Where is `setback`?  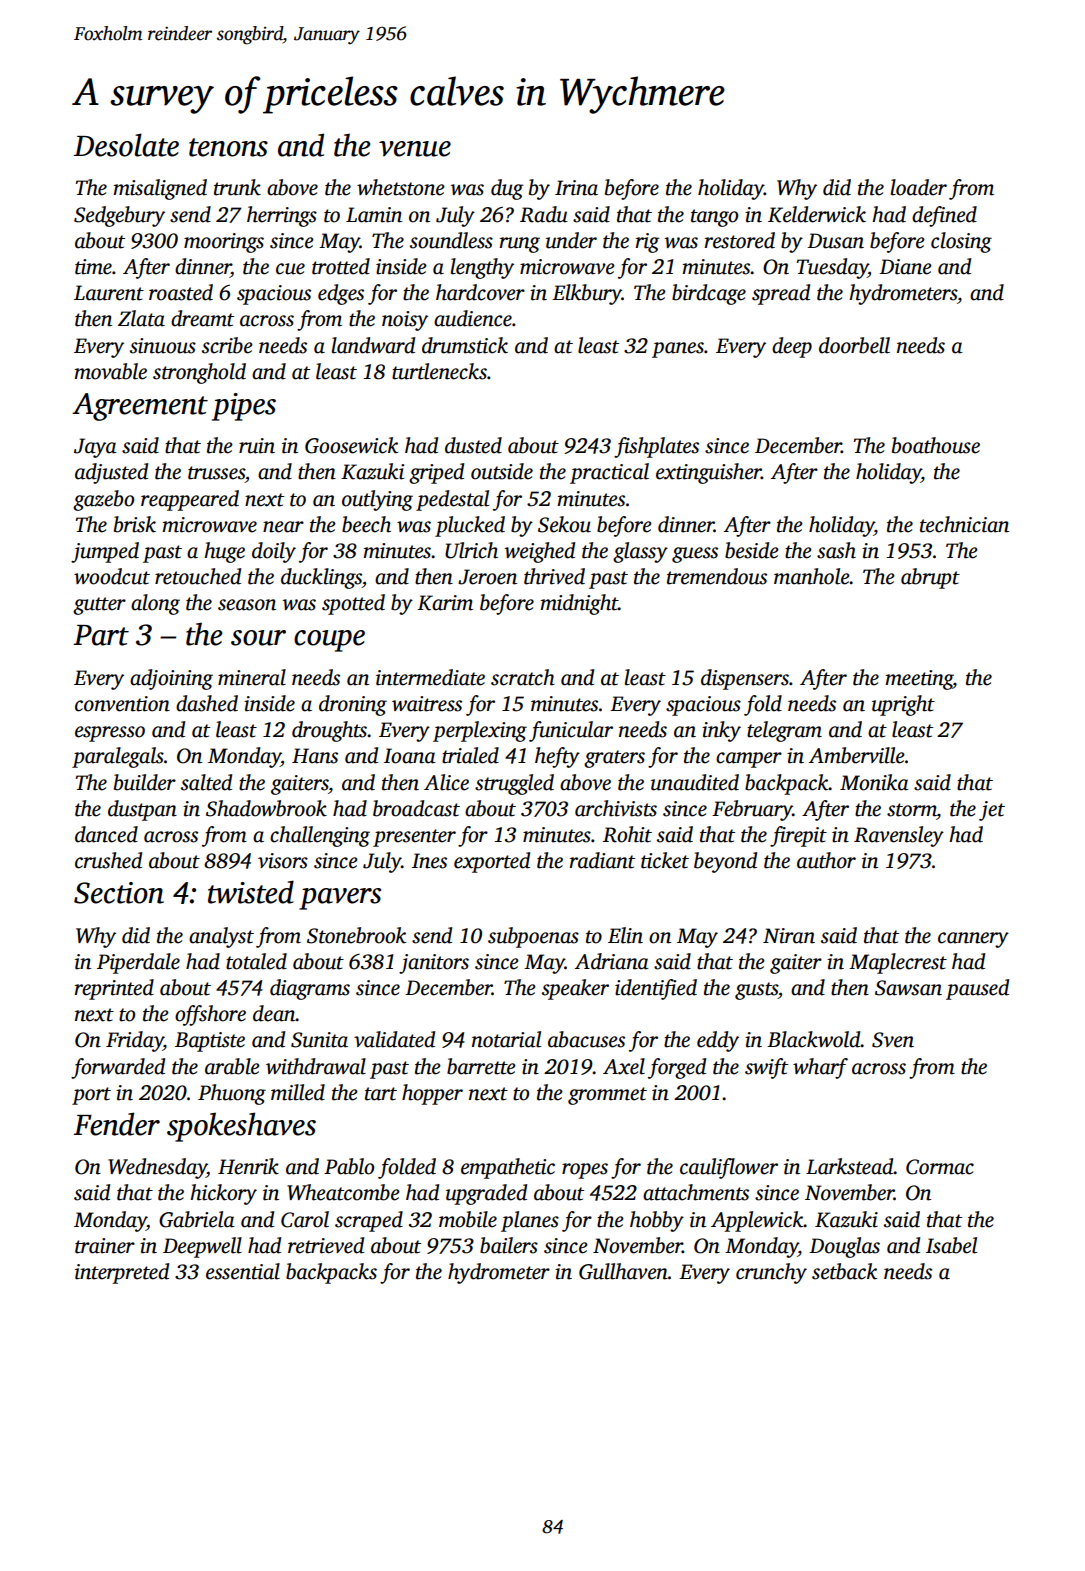
setback is located at coordinates (844, 1271).
